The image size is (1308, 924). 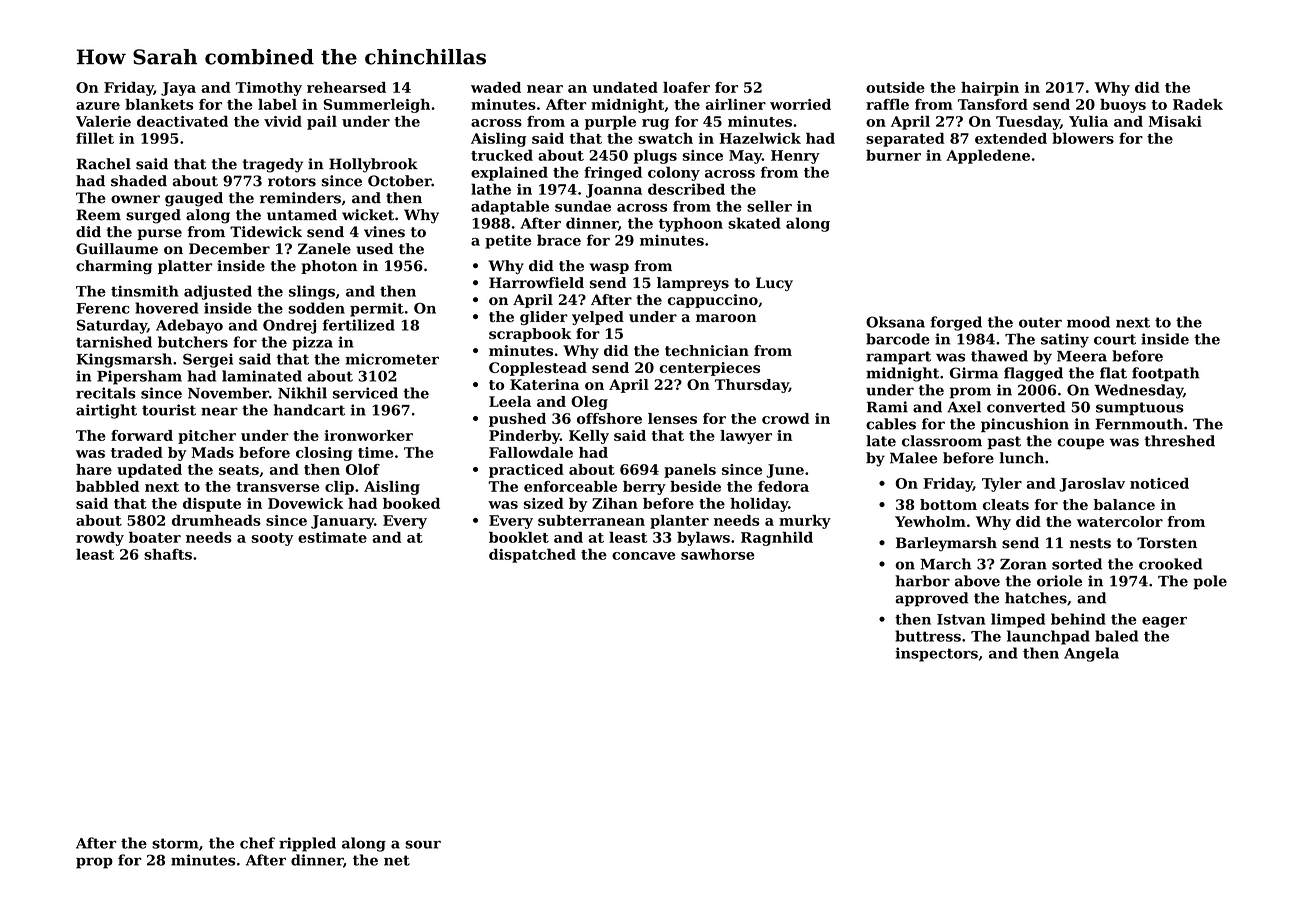 I want to click on deactivated, so click(x=182, y=121).
